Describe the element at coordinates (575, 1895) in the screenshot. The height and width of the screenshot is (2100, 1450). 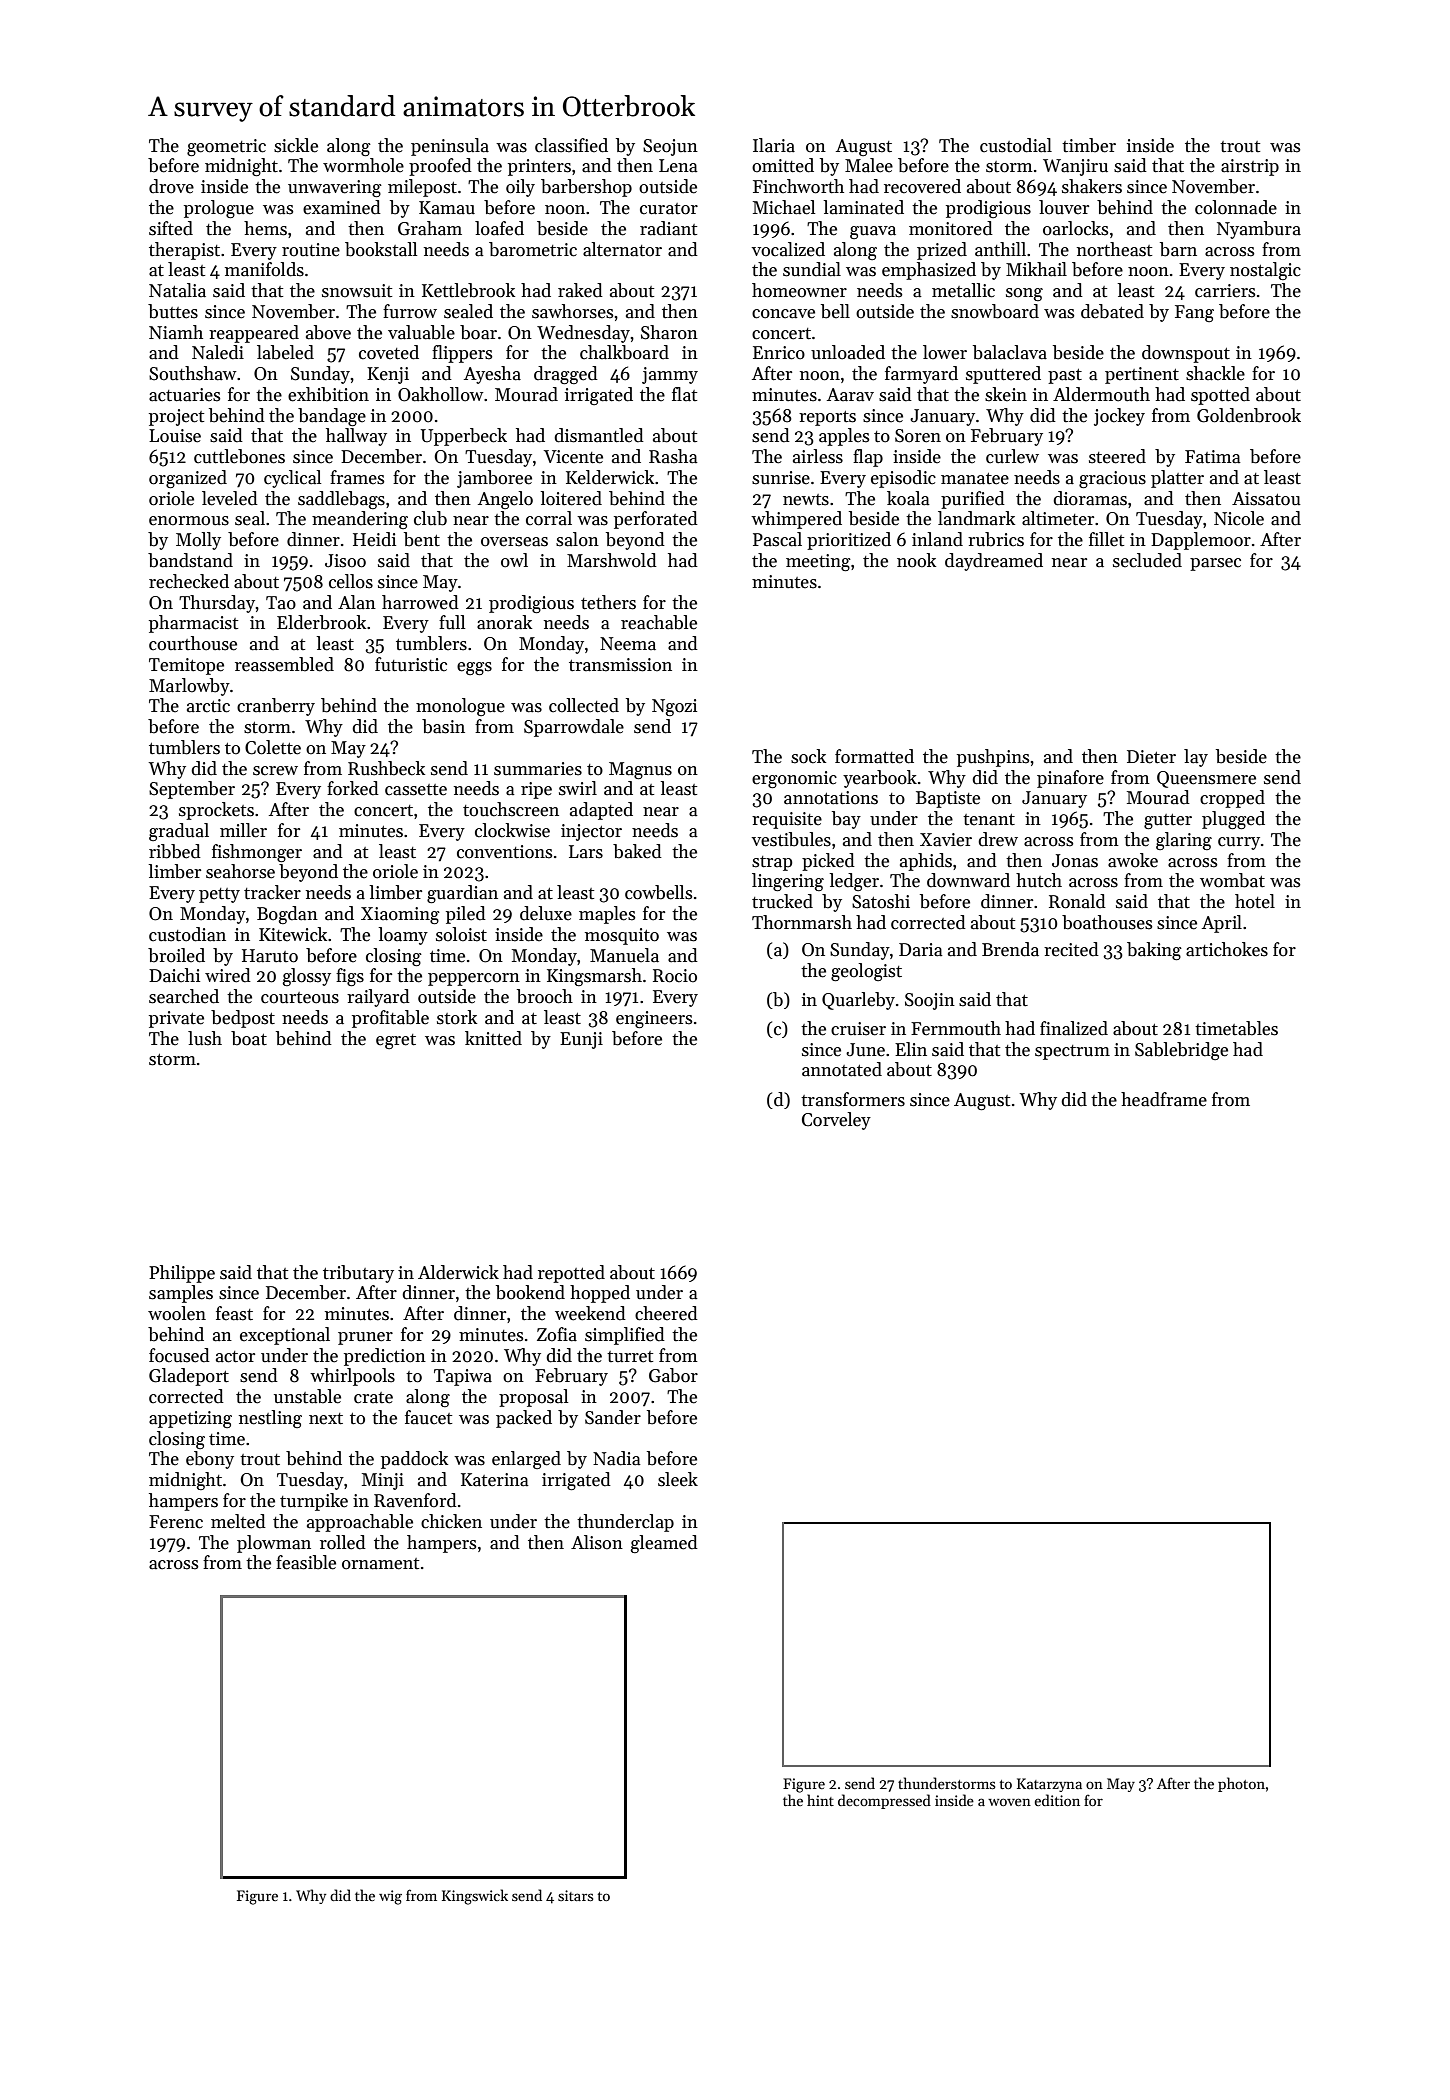
I see `sitars` at that location.
